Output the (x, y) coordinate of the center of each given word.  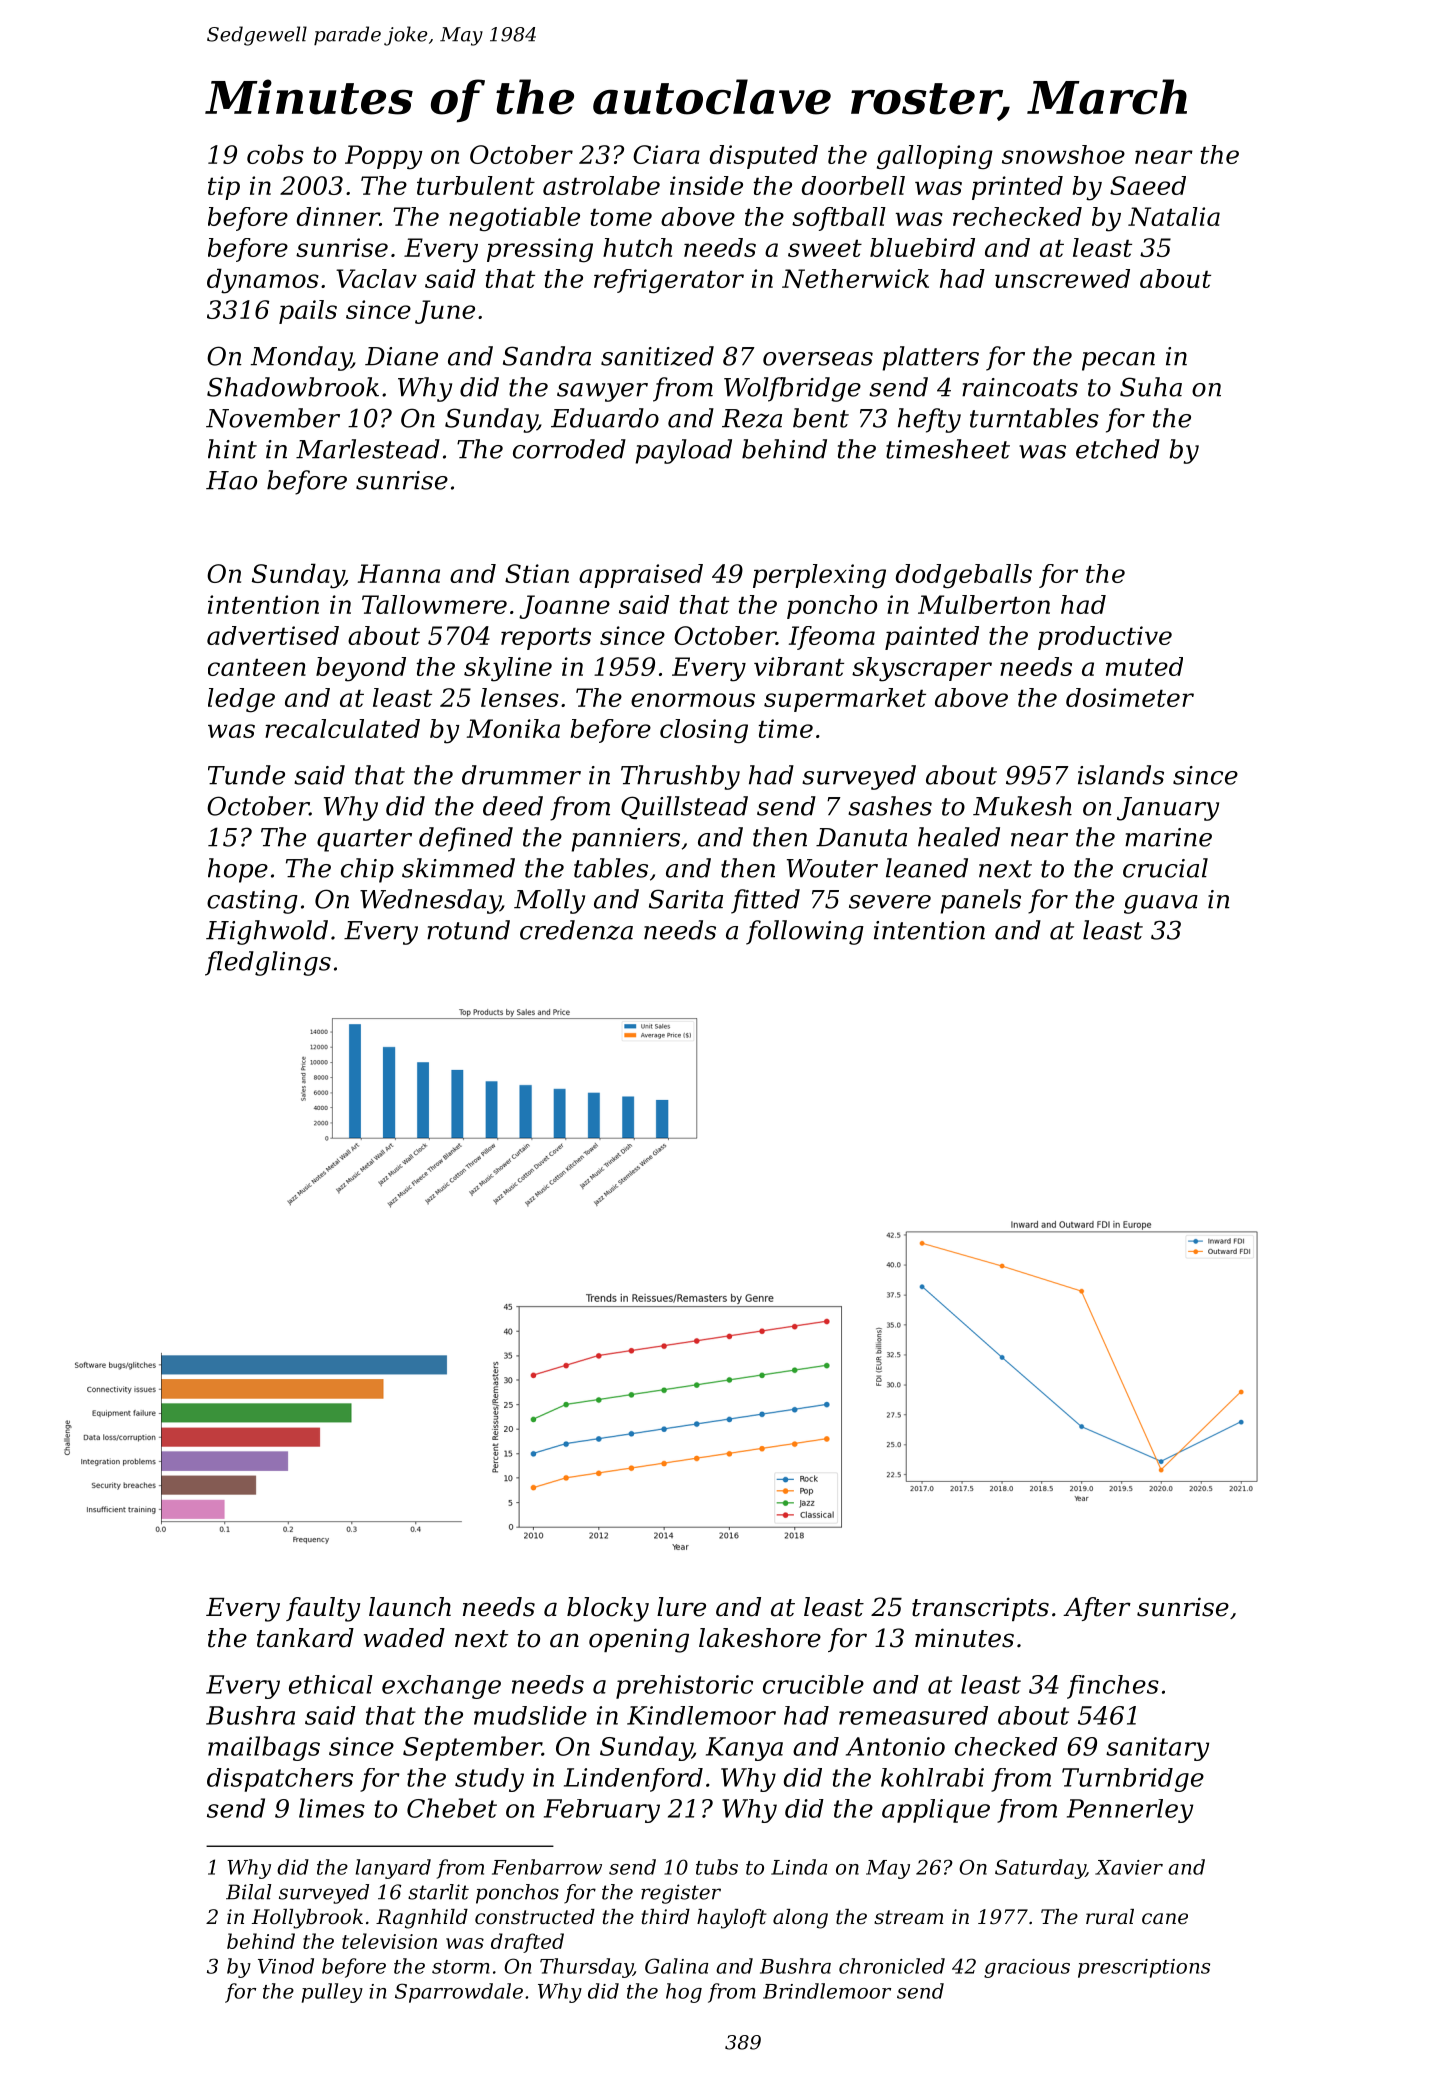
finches (1113, 1687)
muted (1144, 666)
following (805, 932)
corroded (569, 449)
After (1097, 1609)
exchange (441, 1687)
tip (224, 188)
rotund (468, 930)
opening (639, 1640)
